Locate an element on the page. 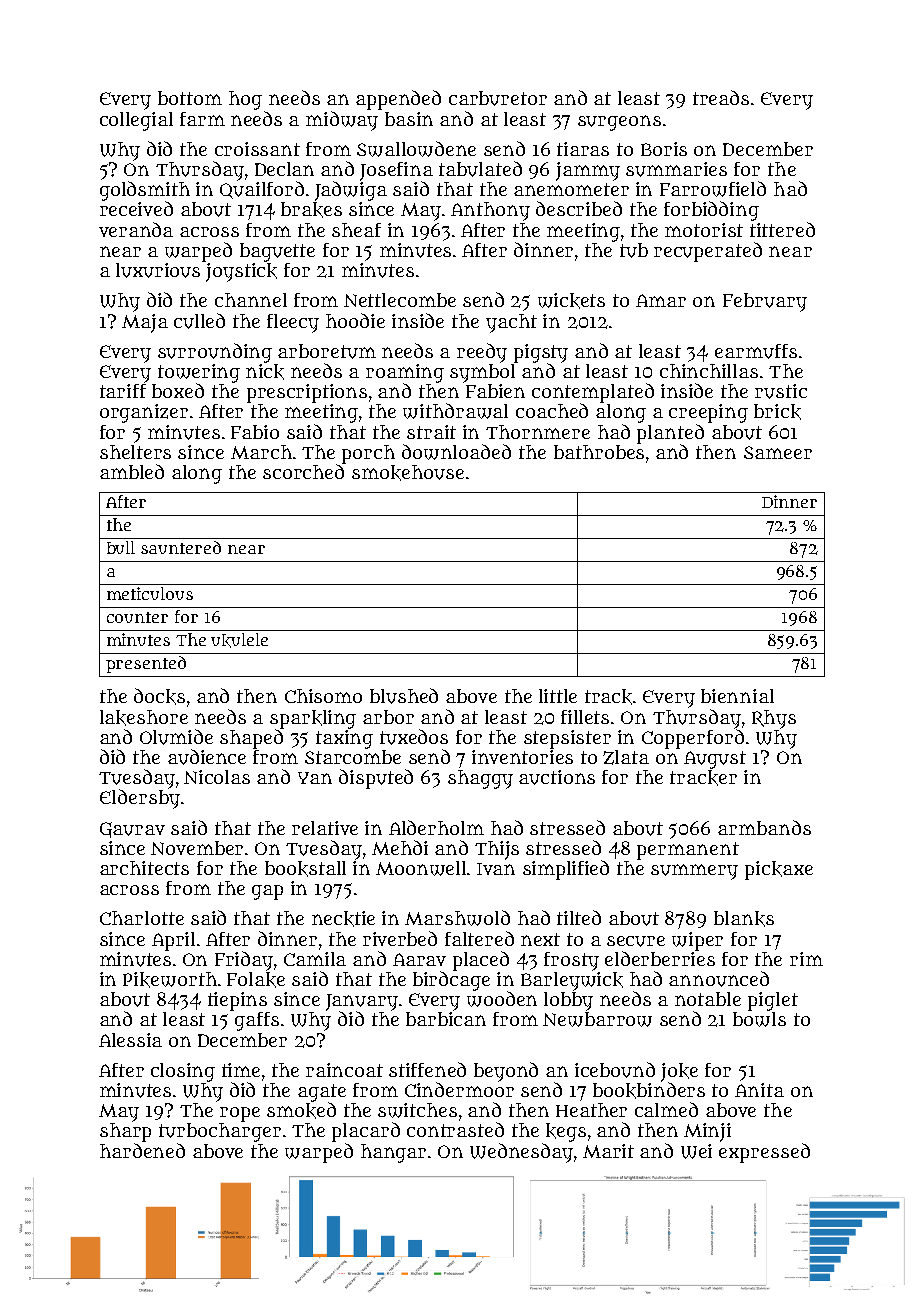  inventories is located at coordinates (522, 757).
